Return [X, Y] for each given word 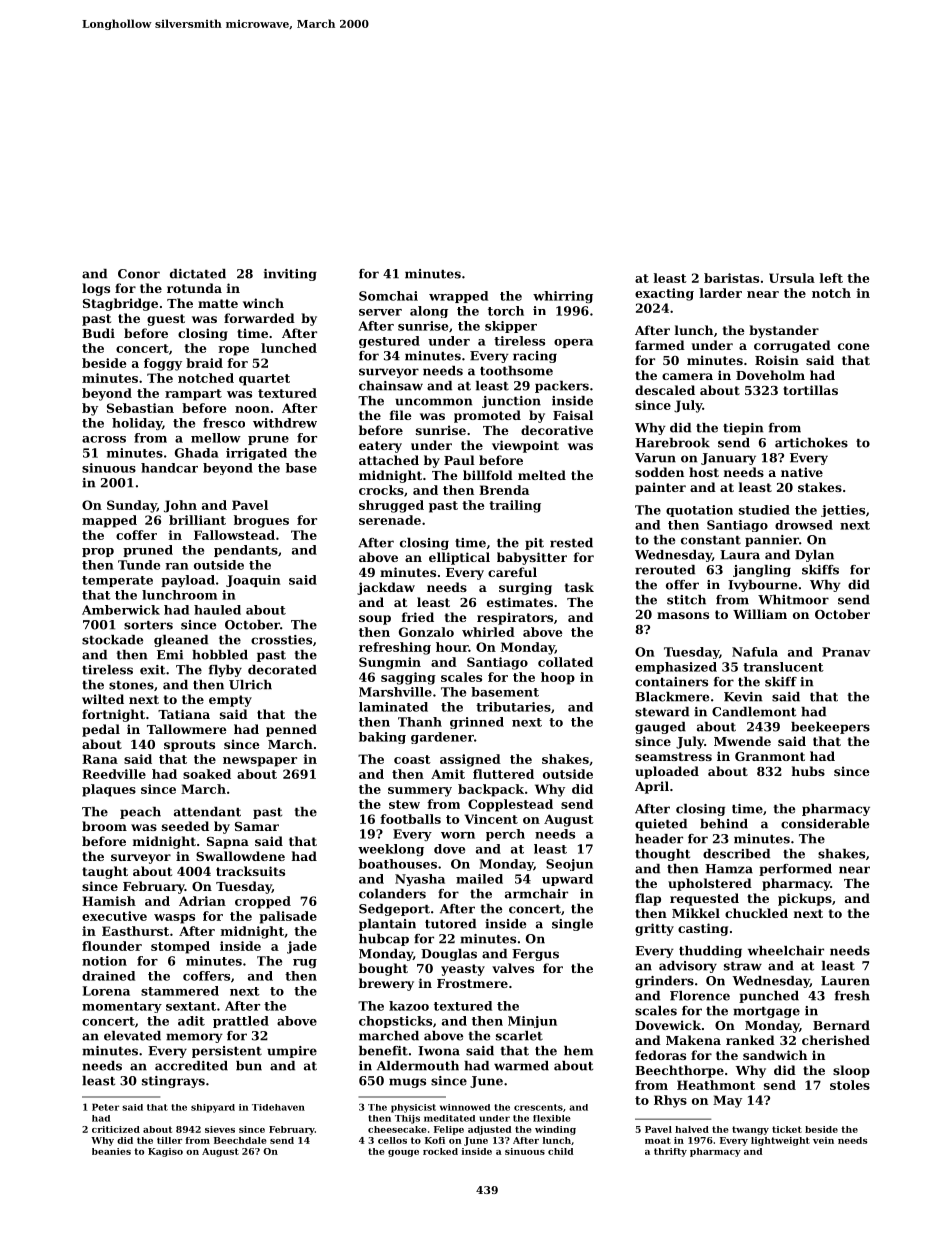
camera [687, 376]
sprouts [189, 746]
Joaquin [253, 581]
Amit [448, 774]
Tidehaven [278, 1107]
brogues [261, 521]
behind [724, 824]
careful [512, 572]
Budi [98, 333]
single [572, 925]
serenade [390, 520]
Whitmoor [793, 600]
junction [511, 402]
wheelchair [786, 951]
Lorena [106, 991]
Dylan [814, 556]
